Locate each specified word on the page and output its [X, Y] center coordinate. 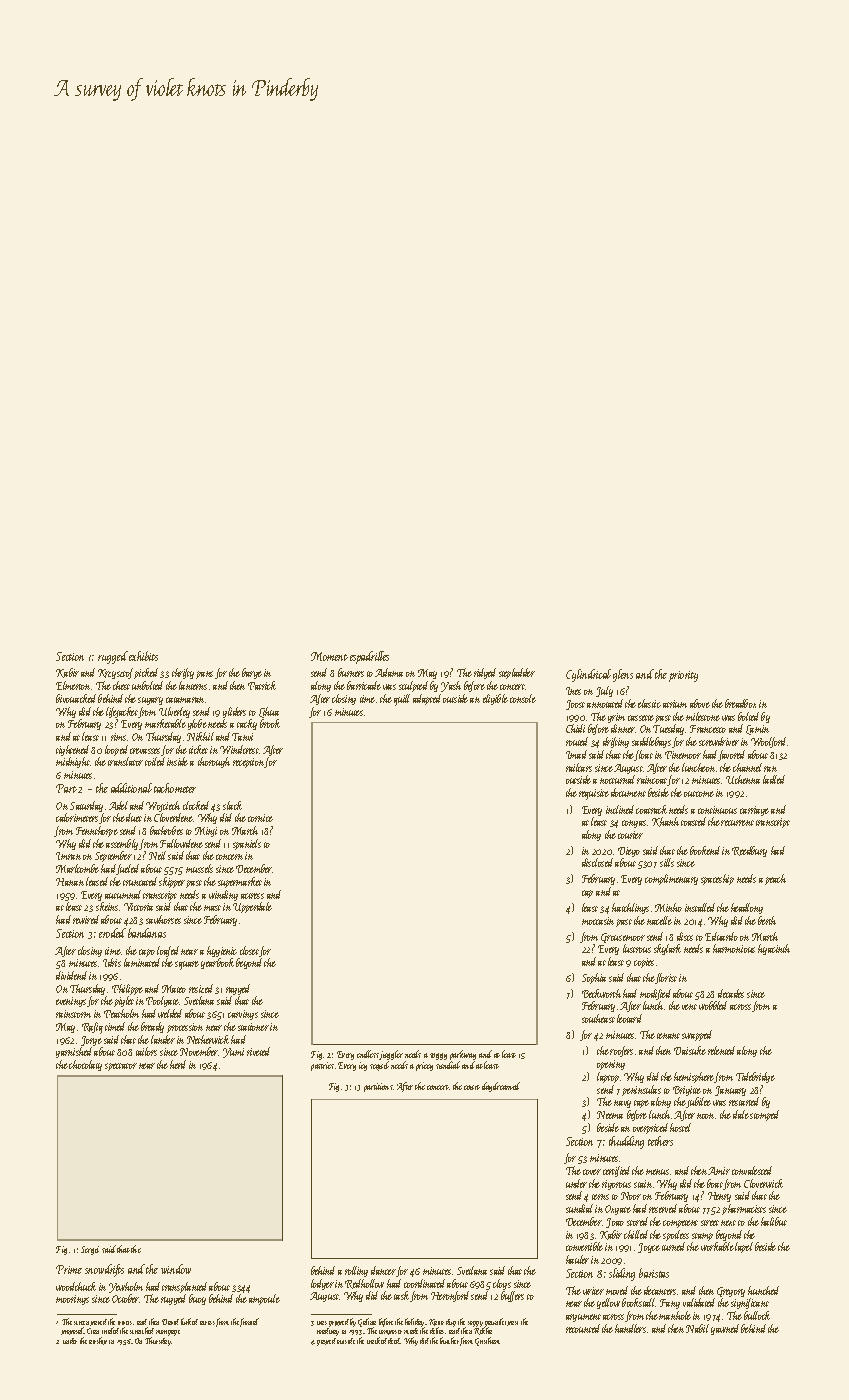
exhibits [143, 656]
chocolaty [85, 1065]
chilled [636, 1234]
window [176, 1269]
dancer [383, 1270]
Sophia [594, 978]
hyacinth [774, 949]
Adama [389, 672]
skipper [172, 882]
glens [623, 675]
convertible [584, 1246]
